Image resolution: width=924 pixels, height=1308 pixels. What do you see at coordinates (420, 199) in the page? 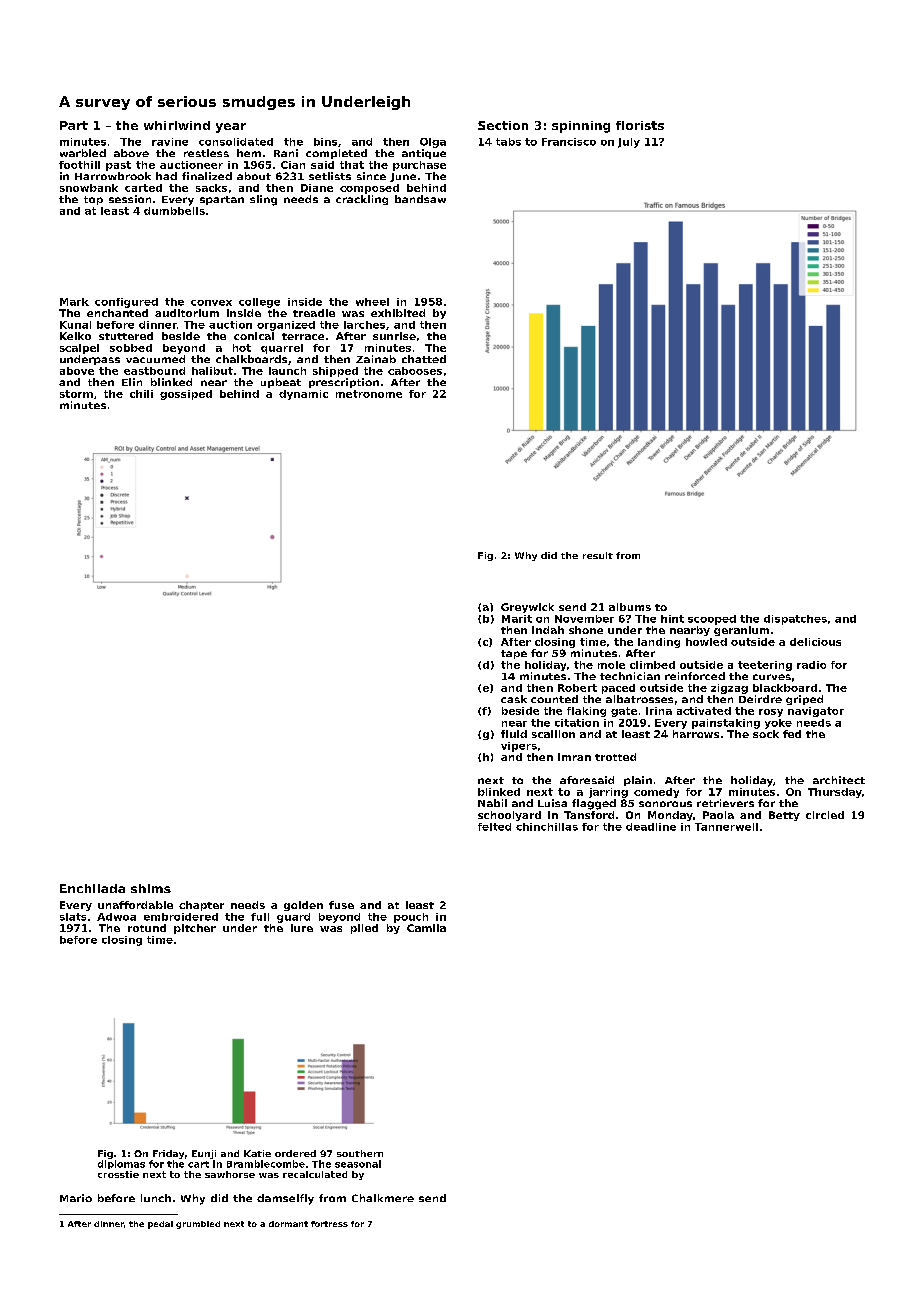
I see `bandsaw` at bounding box center [420, 199].
